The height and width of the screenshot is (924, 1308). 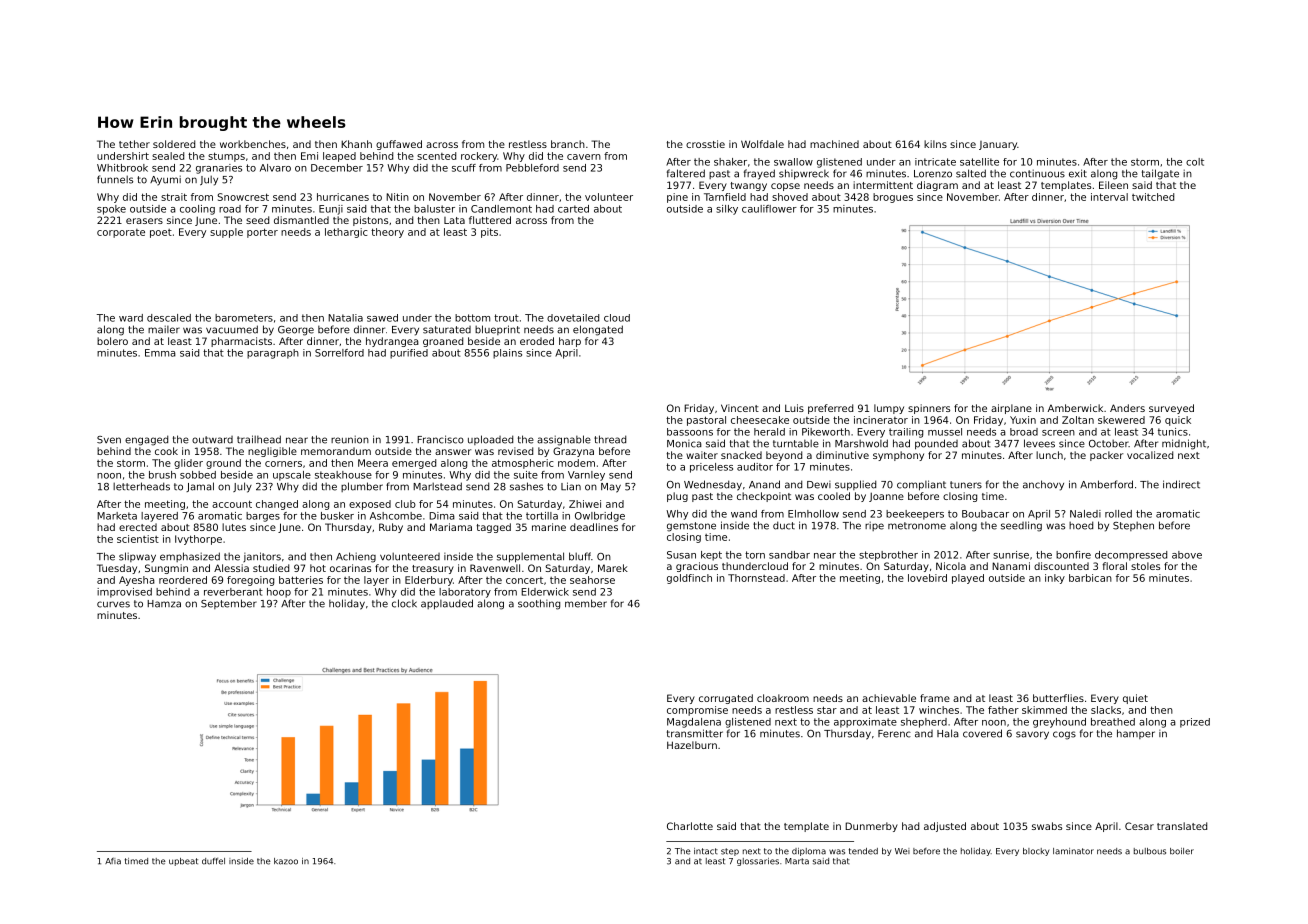 I want to click on played, so click(x=968, y=579).
